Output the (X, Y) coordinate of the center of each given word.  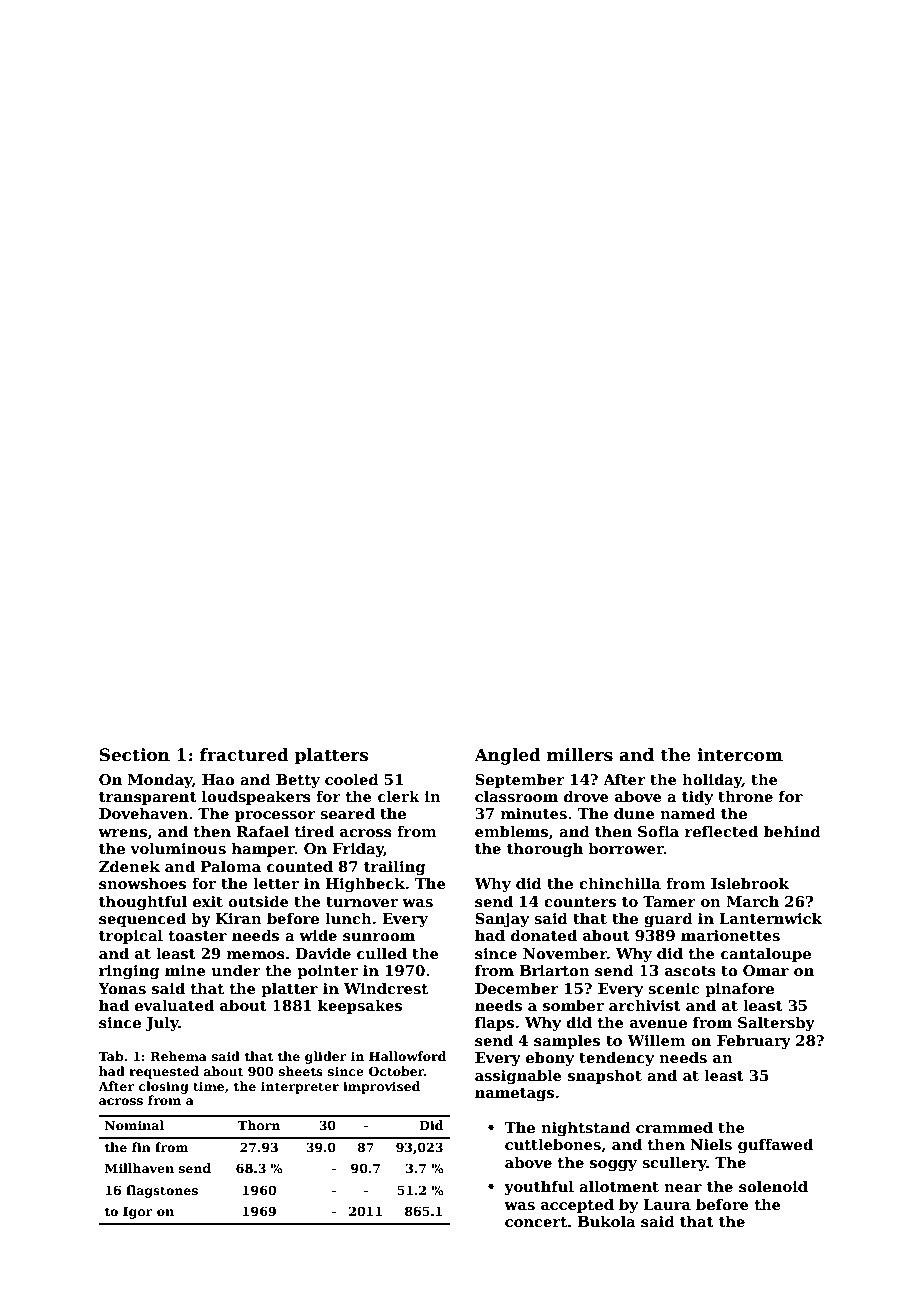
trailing (394, 867)
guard (668, 919)
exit (208, 901)
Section (134, 755)
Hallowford (407, 1056)
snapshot (605, 1076)
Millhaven (139, 1168)
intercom (740, 755)
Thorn (259, 1125)
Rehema (178, 1056)
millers (580, 755)
